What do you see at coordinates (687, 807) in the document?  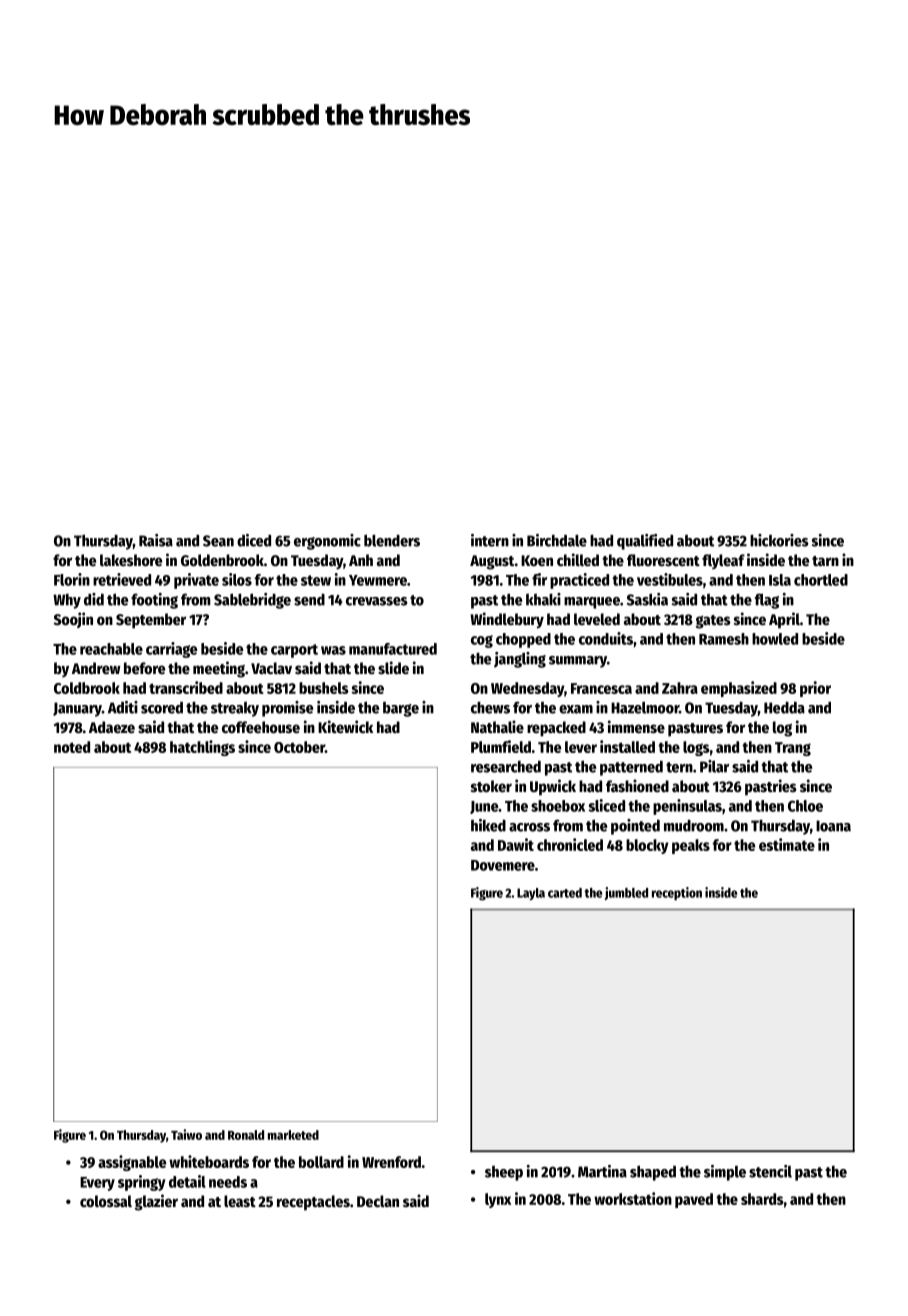 I see `peninsulas` at bounding box center [687, 807].
